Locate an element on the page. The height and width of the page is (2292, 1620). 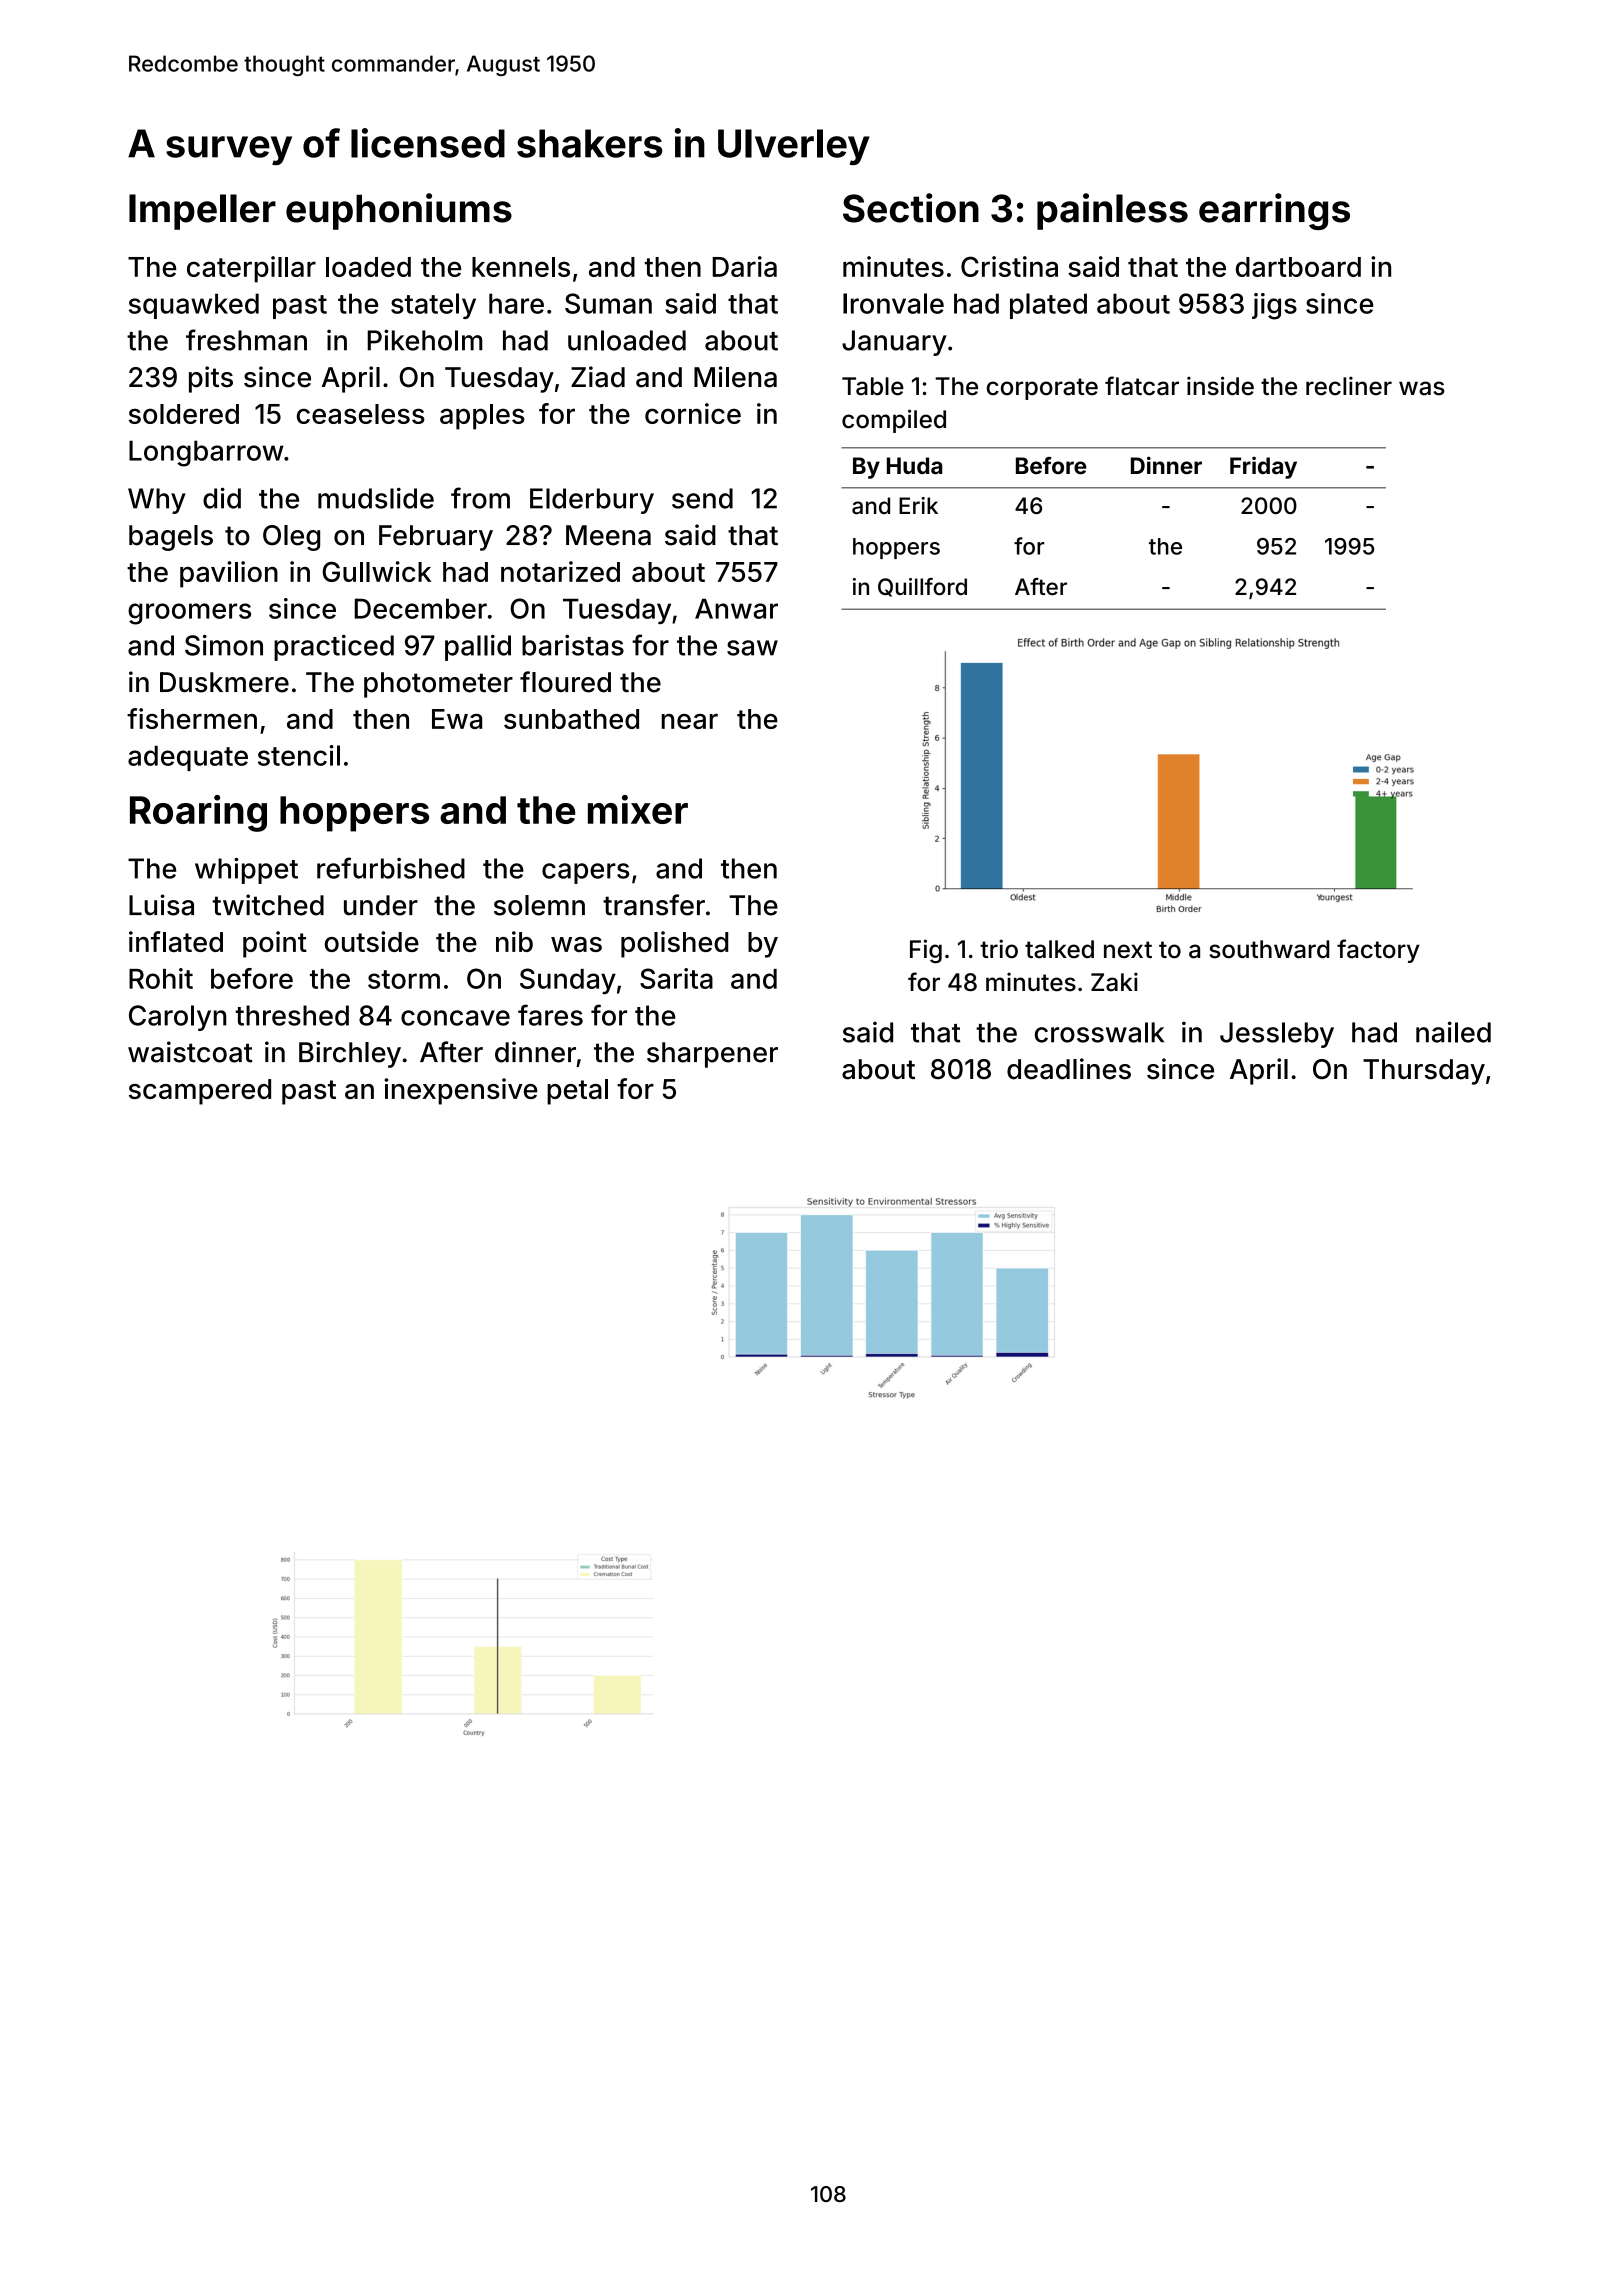
factory is located at coordinates (1378, 951).
